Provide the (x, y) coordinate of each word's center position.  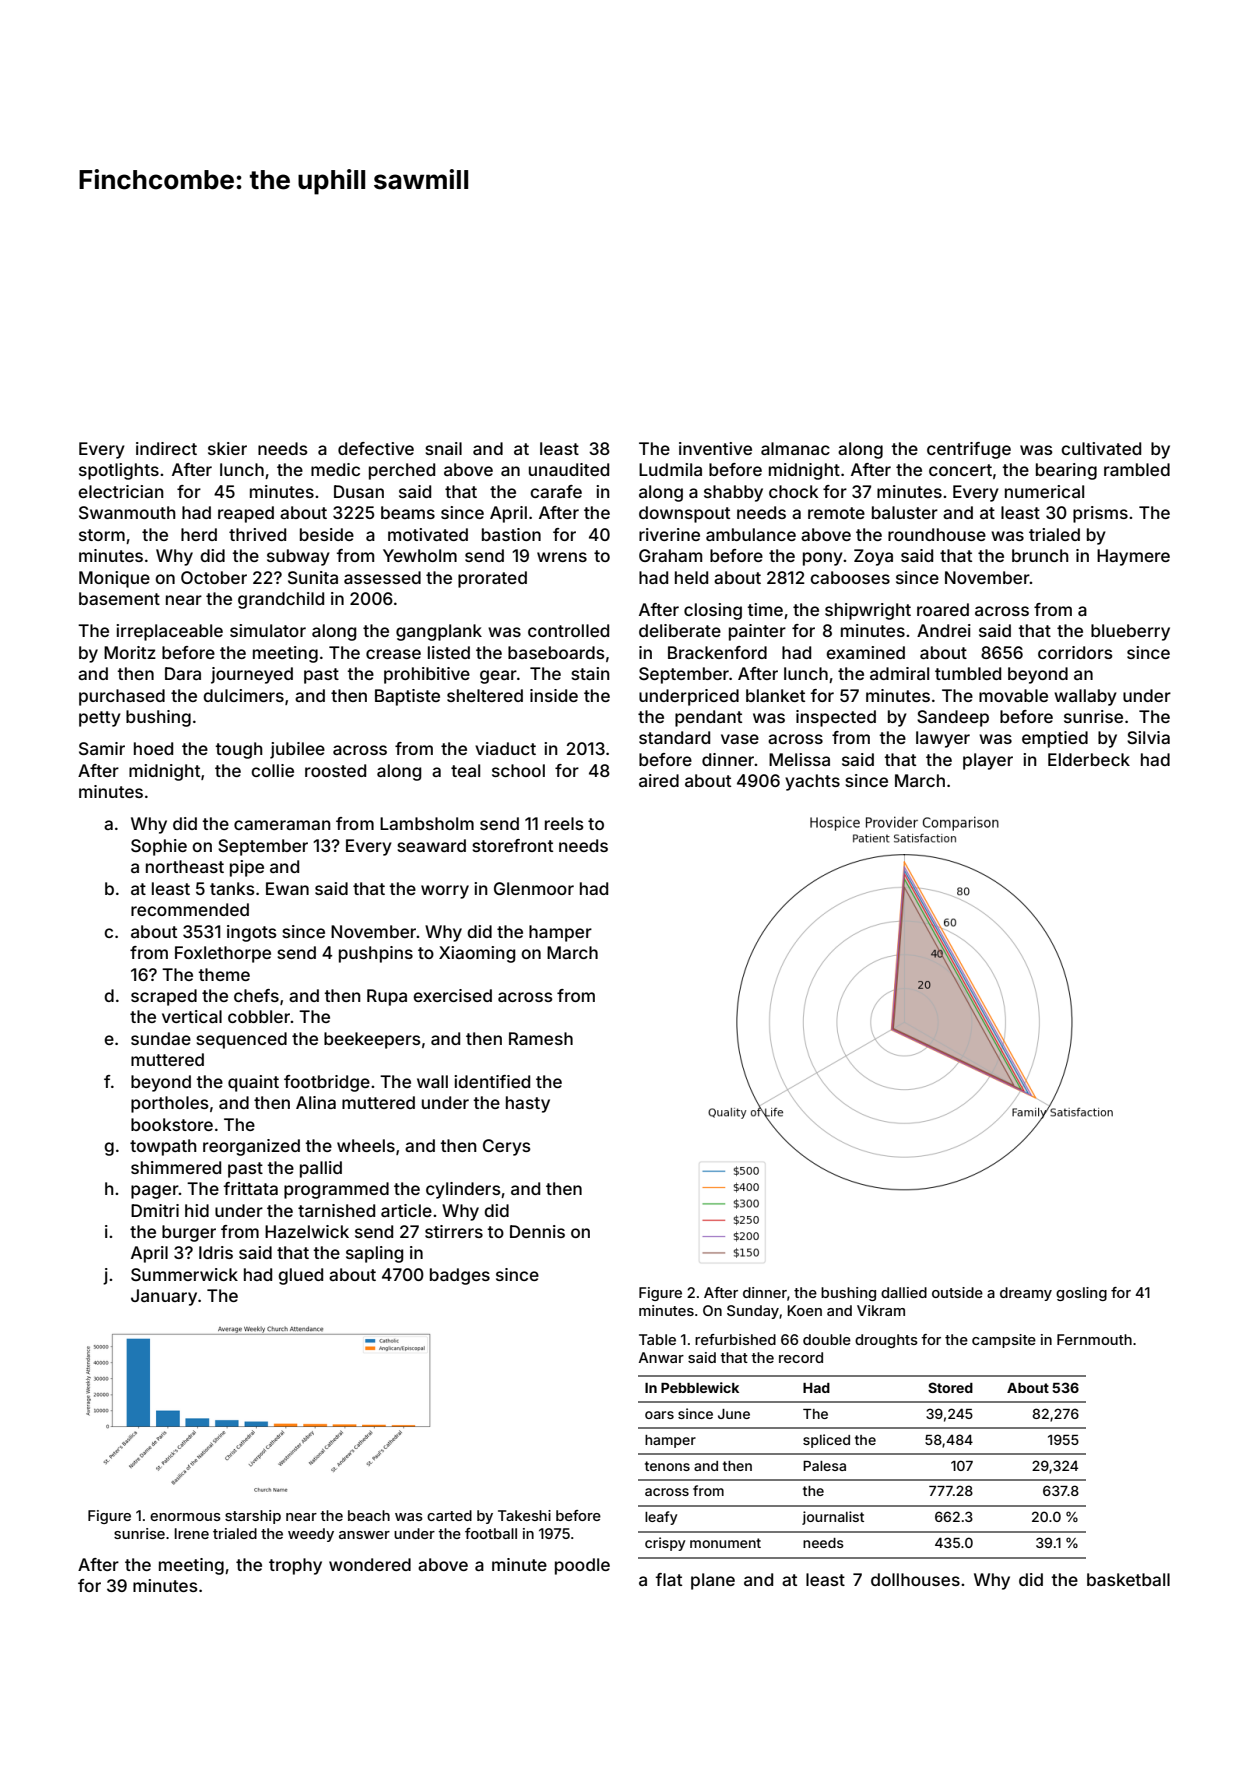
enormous (185, 1517)
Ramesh (541, 1038)
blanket (775, 695)
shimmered (176, 1167)
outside (957, 1292)
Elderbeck (1089, 759)
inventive (715, 448)
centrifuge (969, 450)
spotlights (119, 471)
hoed (153, 748)
